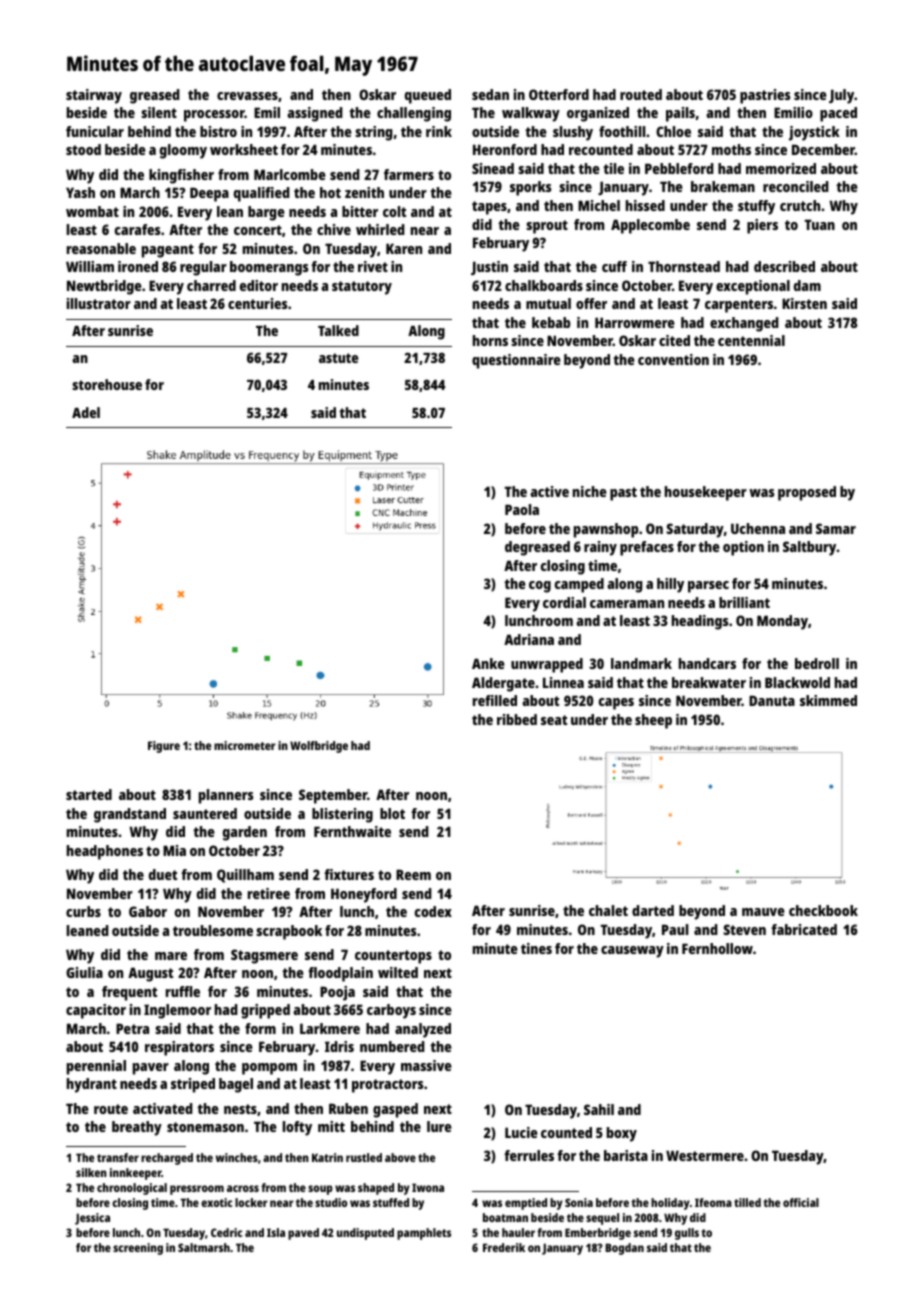 This page has height=1308, width=924. What do you see at coordinates (744, 929) in the page?
I see `Steven` at bounding box center [744, 929].
